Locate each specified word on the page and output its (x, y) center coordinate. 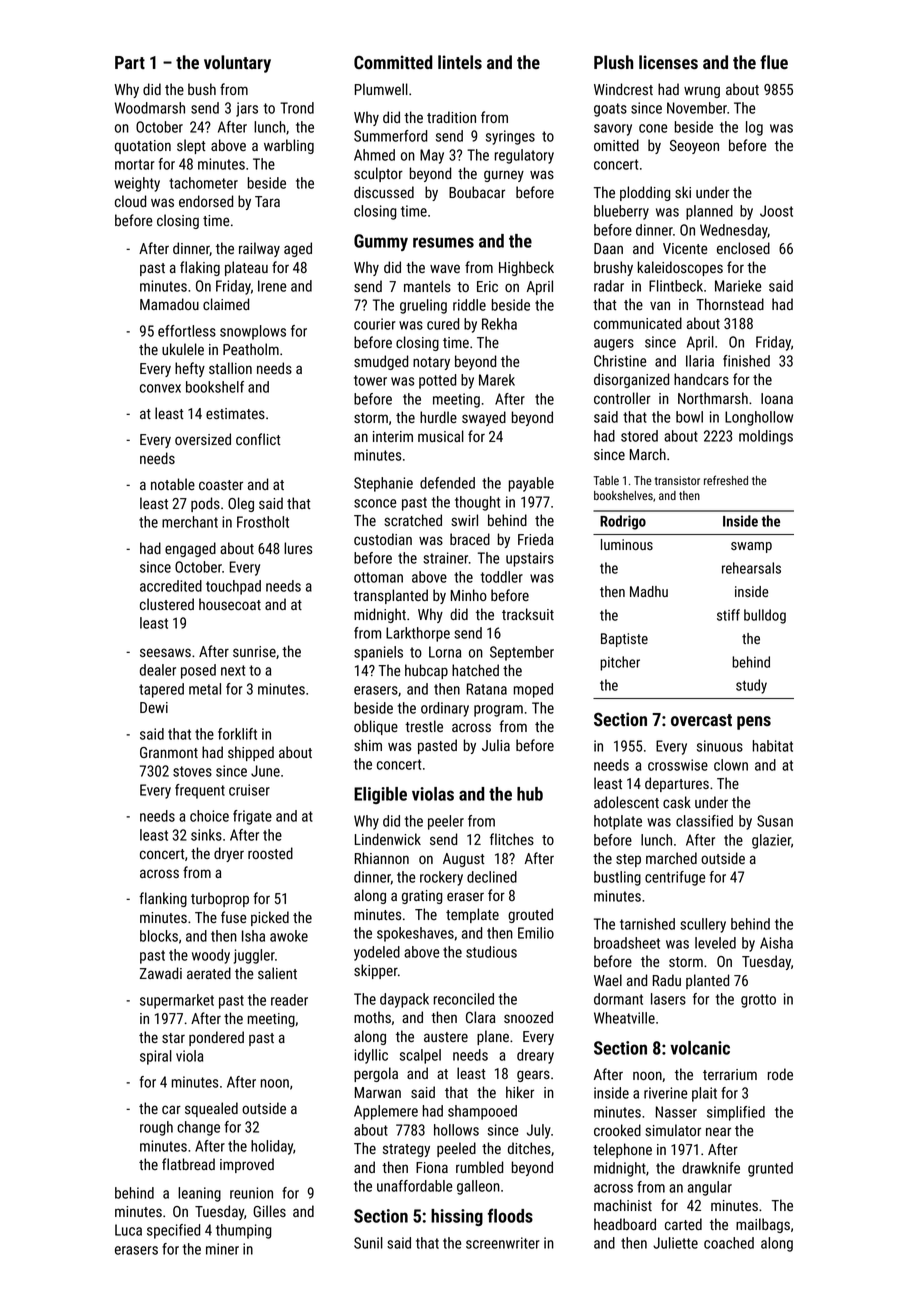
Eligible (380, 795)
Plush (613, 62)
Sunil (368, 1243)
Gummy (381, 242)
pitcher (620, 663)
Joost (776, 211)
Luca (128, 1230)
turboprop (220, 899)
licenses (668, 62)
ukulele (183, 349)
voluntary (237, 64)
